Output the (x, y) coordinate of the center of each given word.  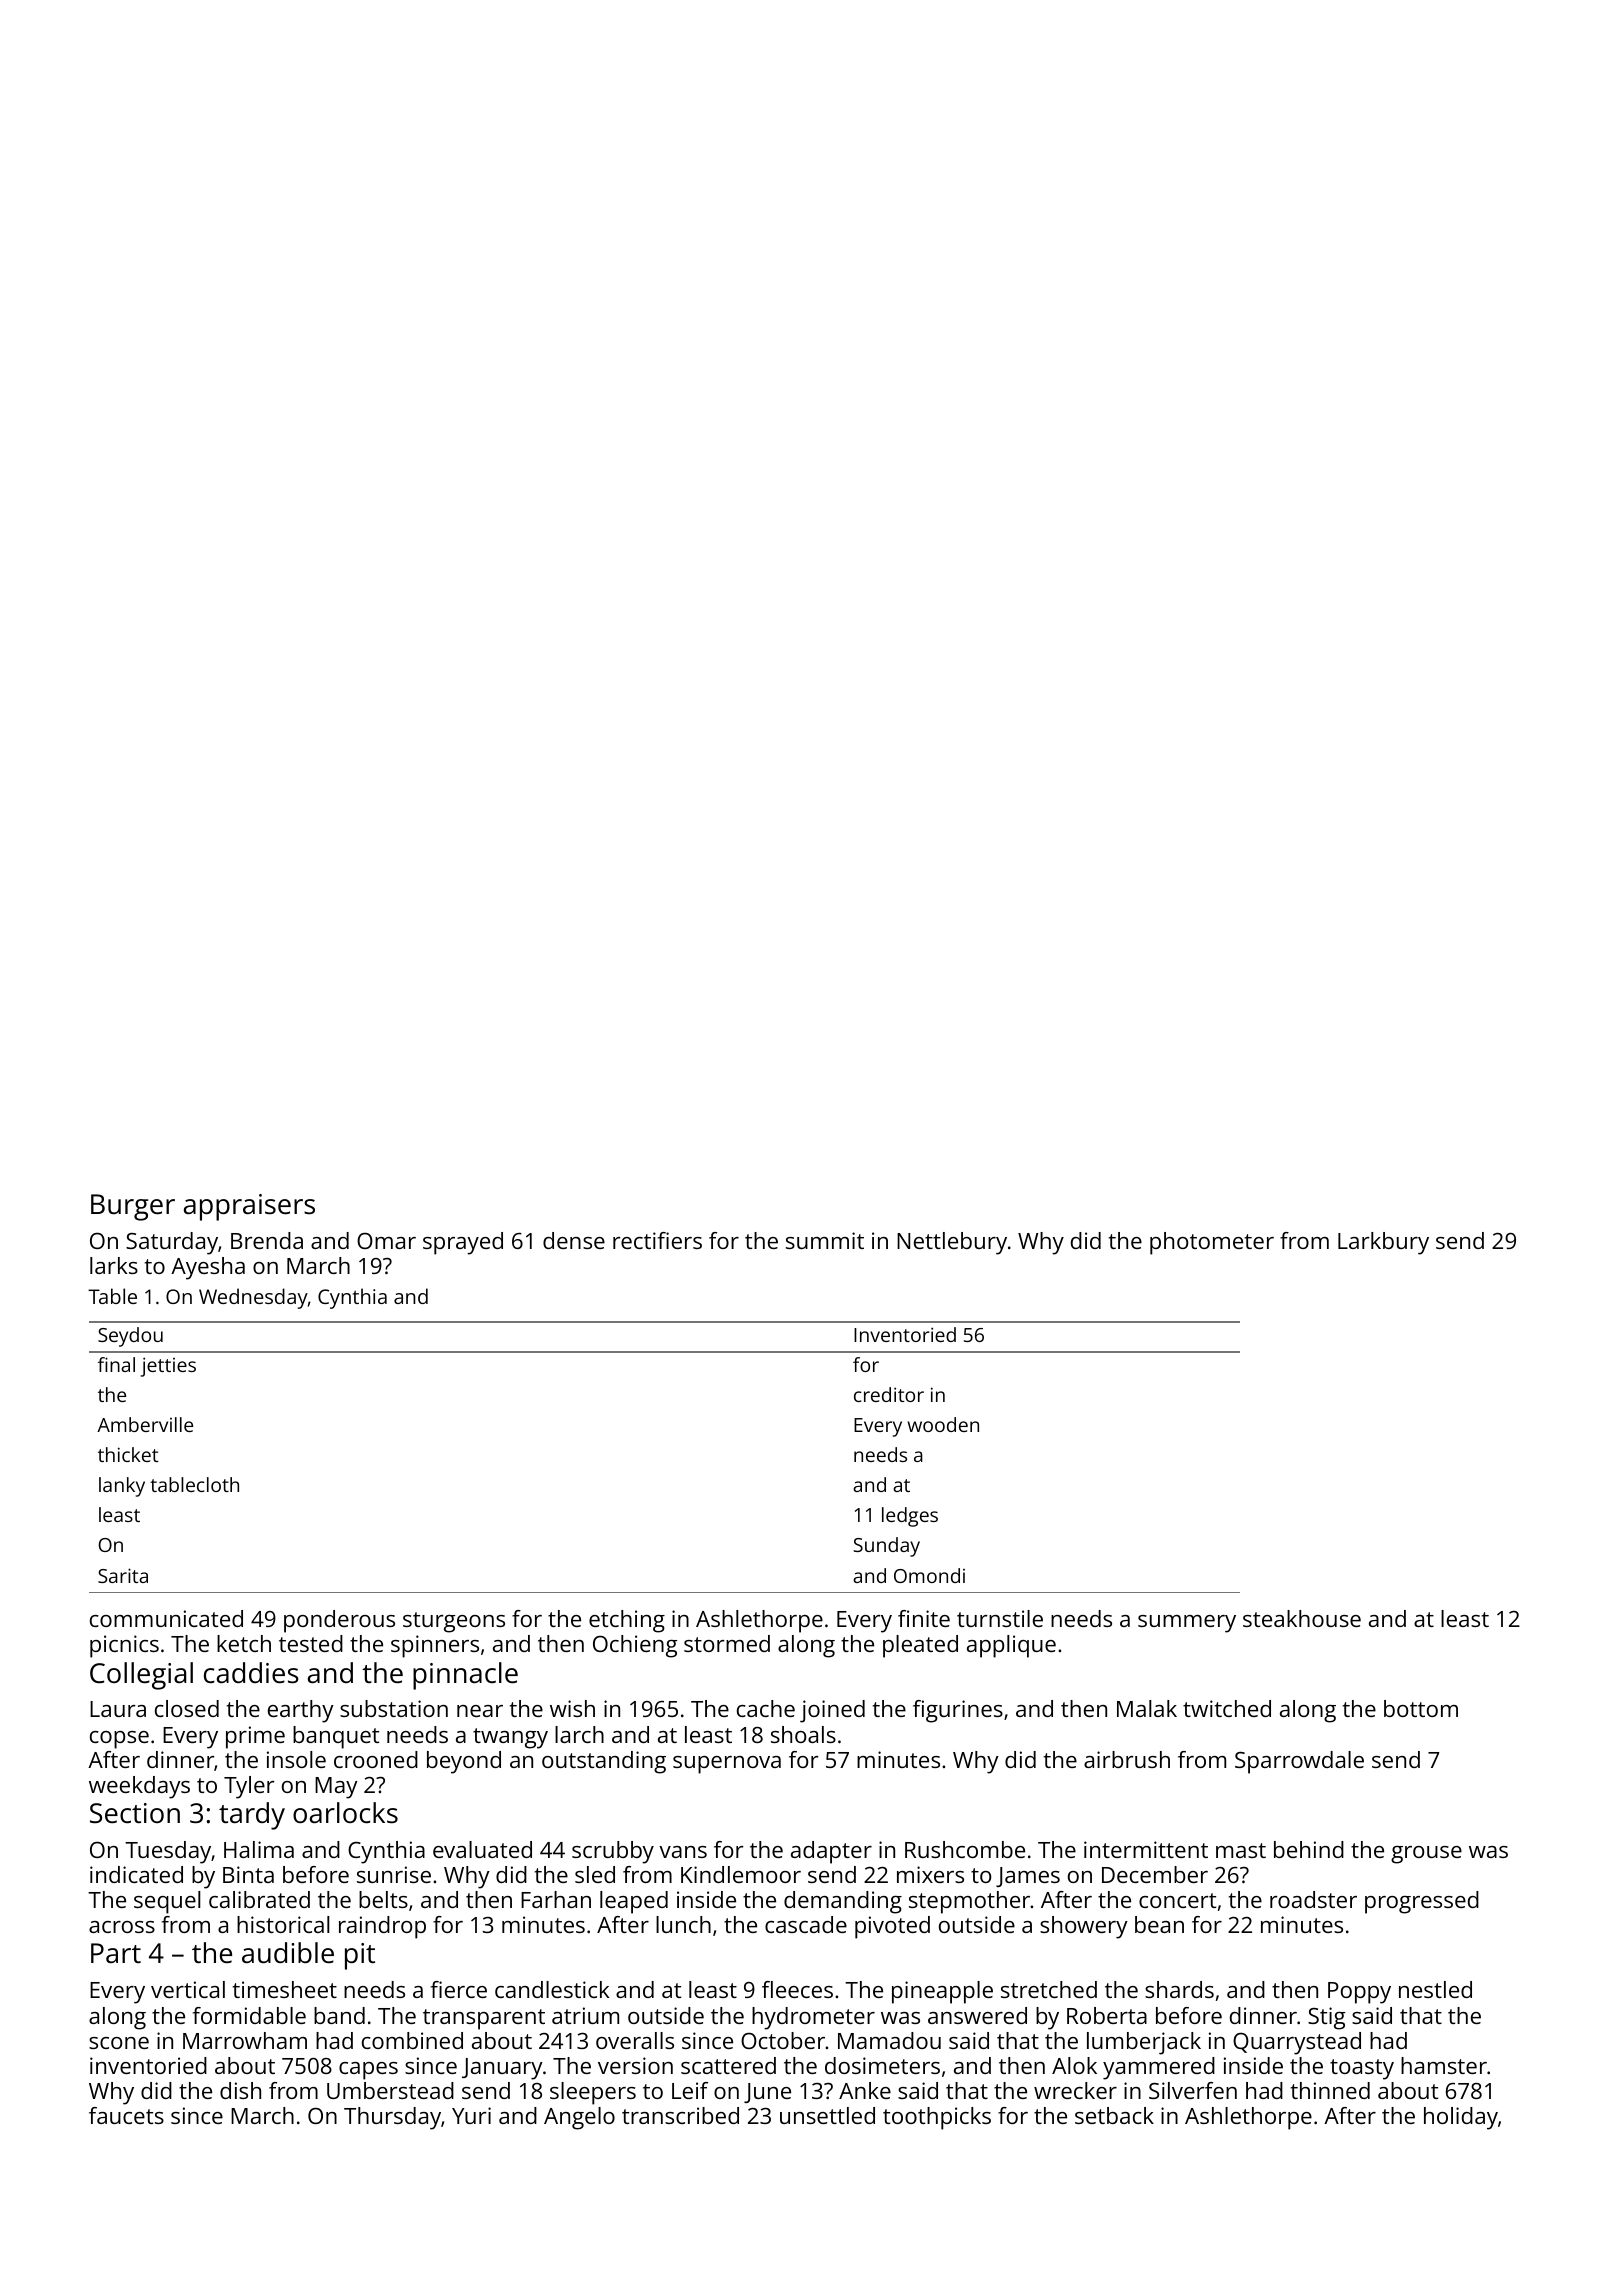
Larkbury (1383, 1243)
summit (825, 1240)
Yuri (471, 2115)
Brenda (267, 1240)
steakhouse (1302, 1618)
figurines (958, 1711)
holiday (1461, 2118)
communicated (166, 1618)
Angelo (579, 2118)
